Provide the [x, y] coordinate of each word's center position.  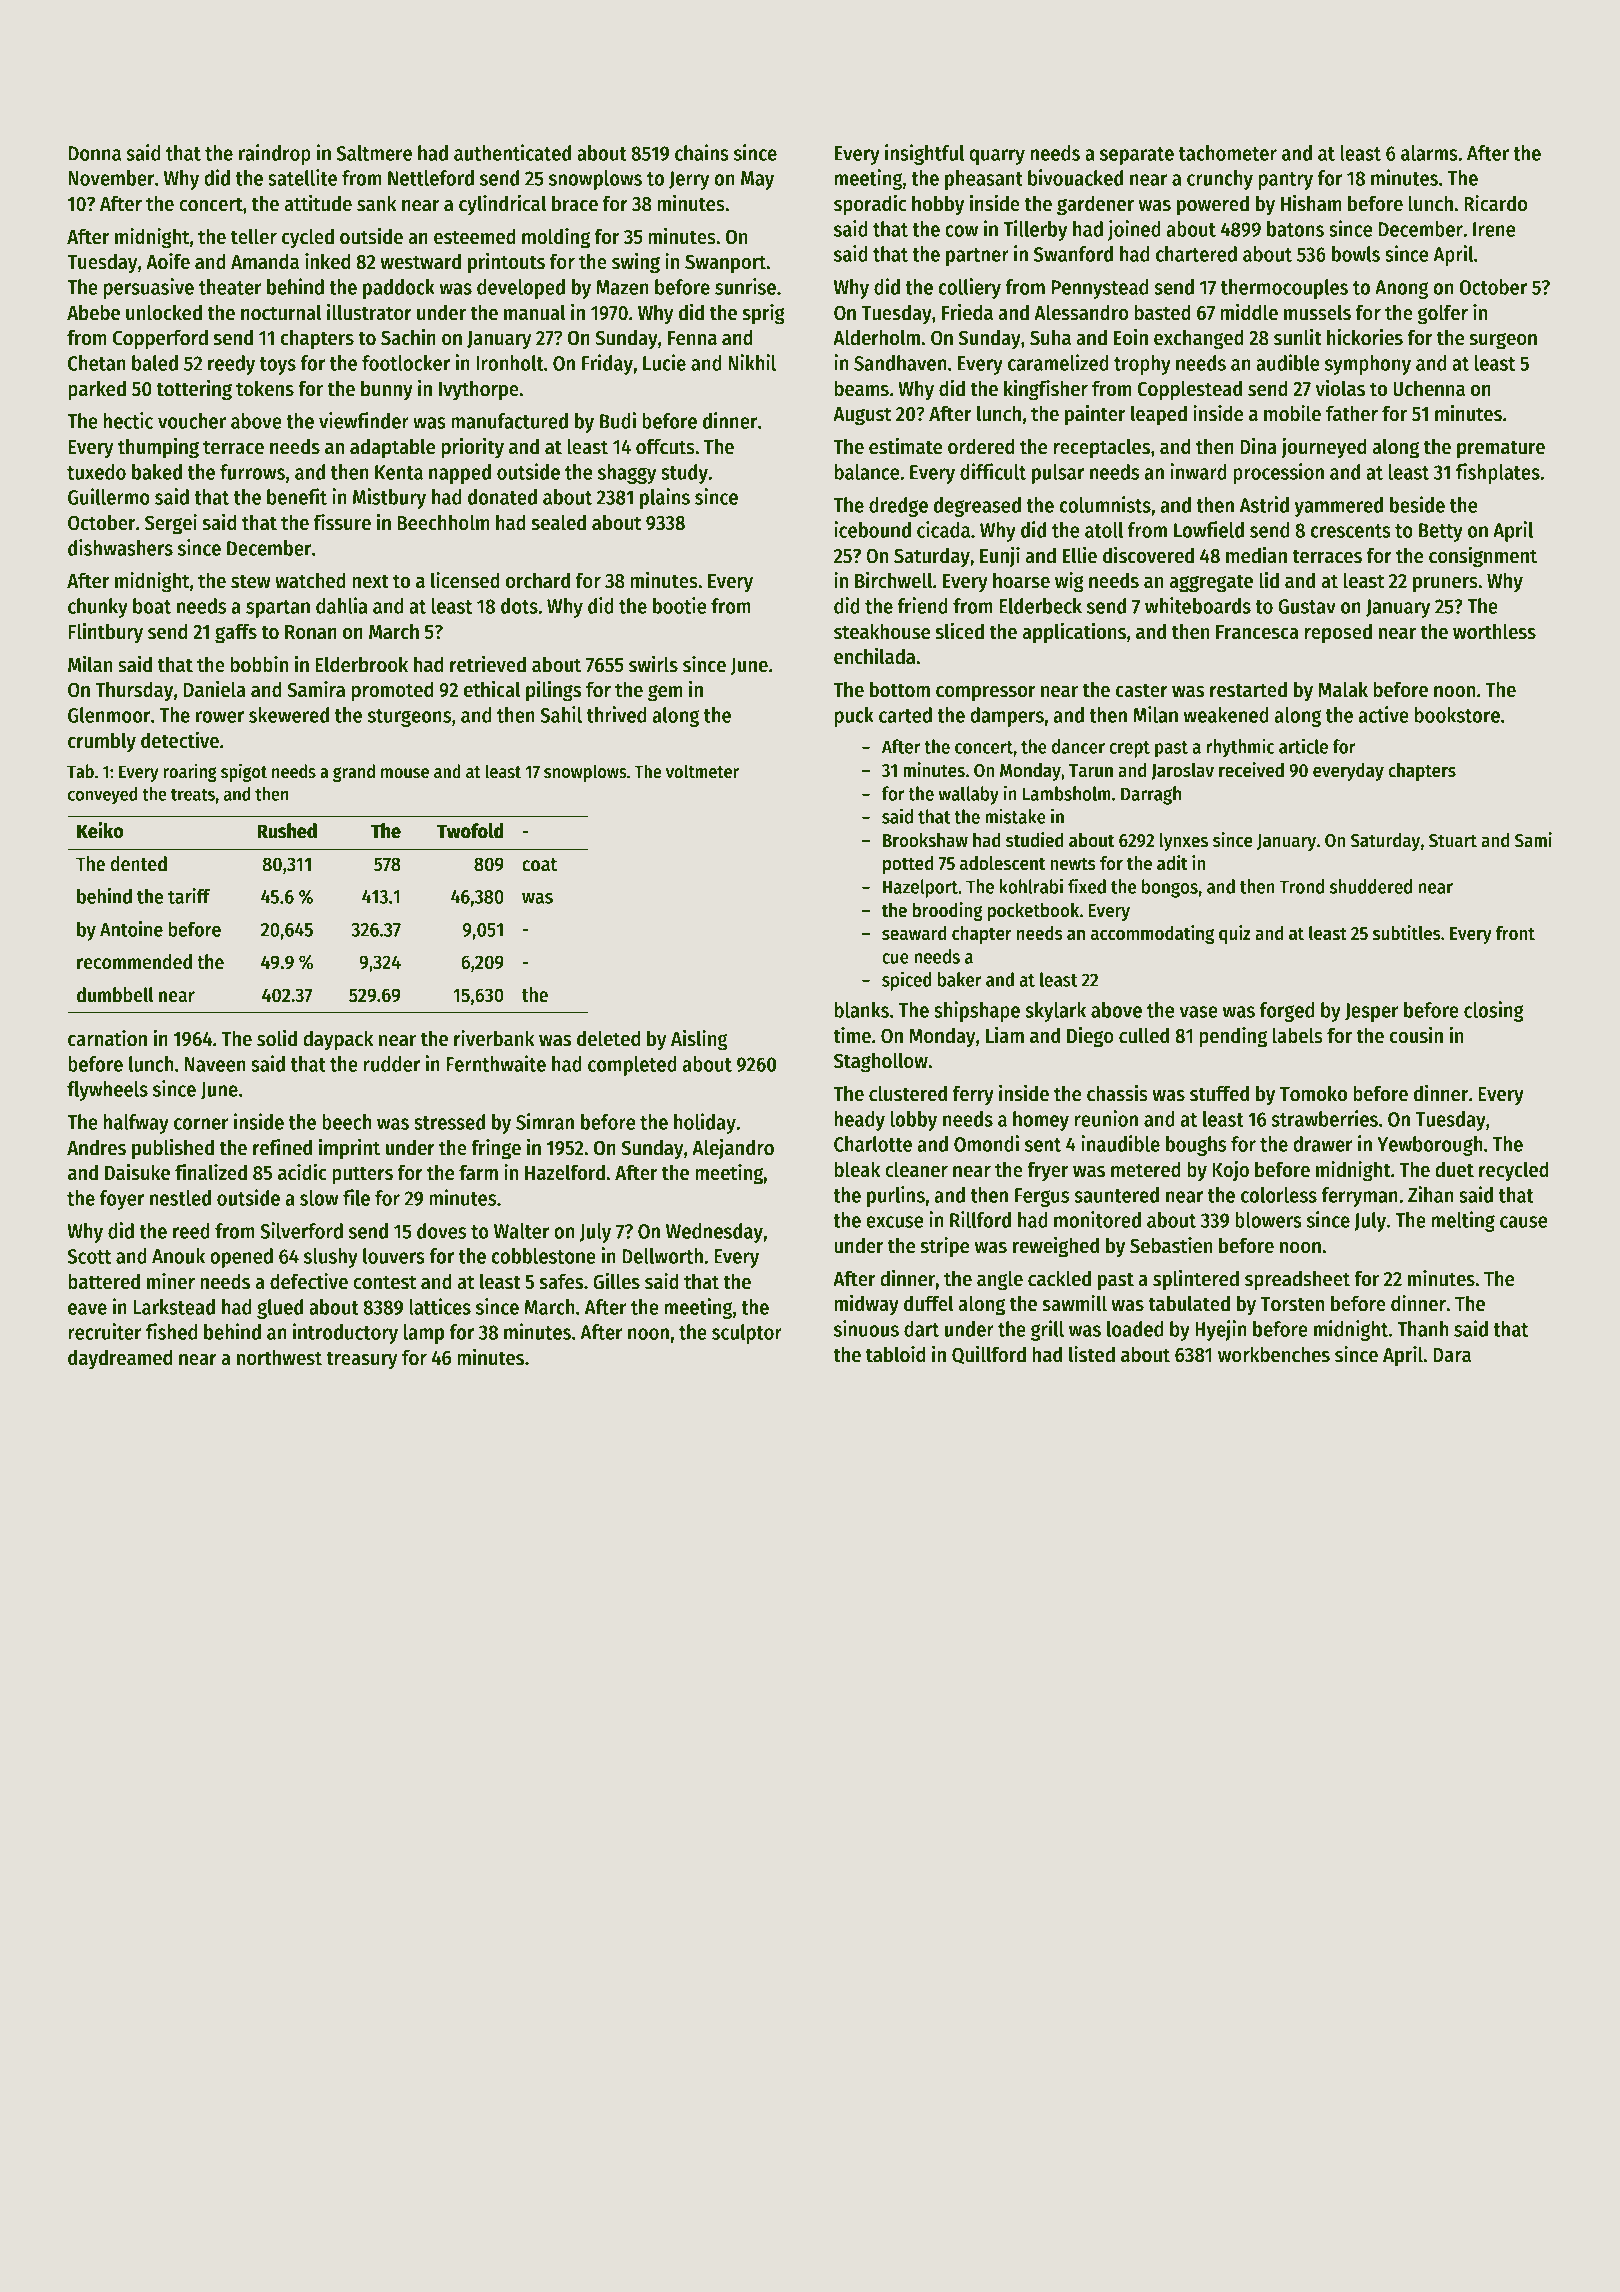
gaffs [236, 633]
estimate [905, 446]
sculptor [747, 1334]
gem [665, 693]
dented [139, 864]
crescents [1351, 531]
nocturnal [281, 312]
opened [241, 1258]
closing [1494, 1011]
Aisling [699, 1040]
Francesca [1257, 632]
